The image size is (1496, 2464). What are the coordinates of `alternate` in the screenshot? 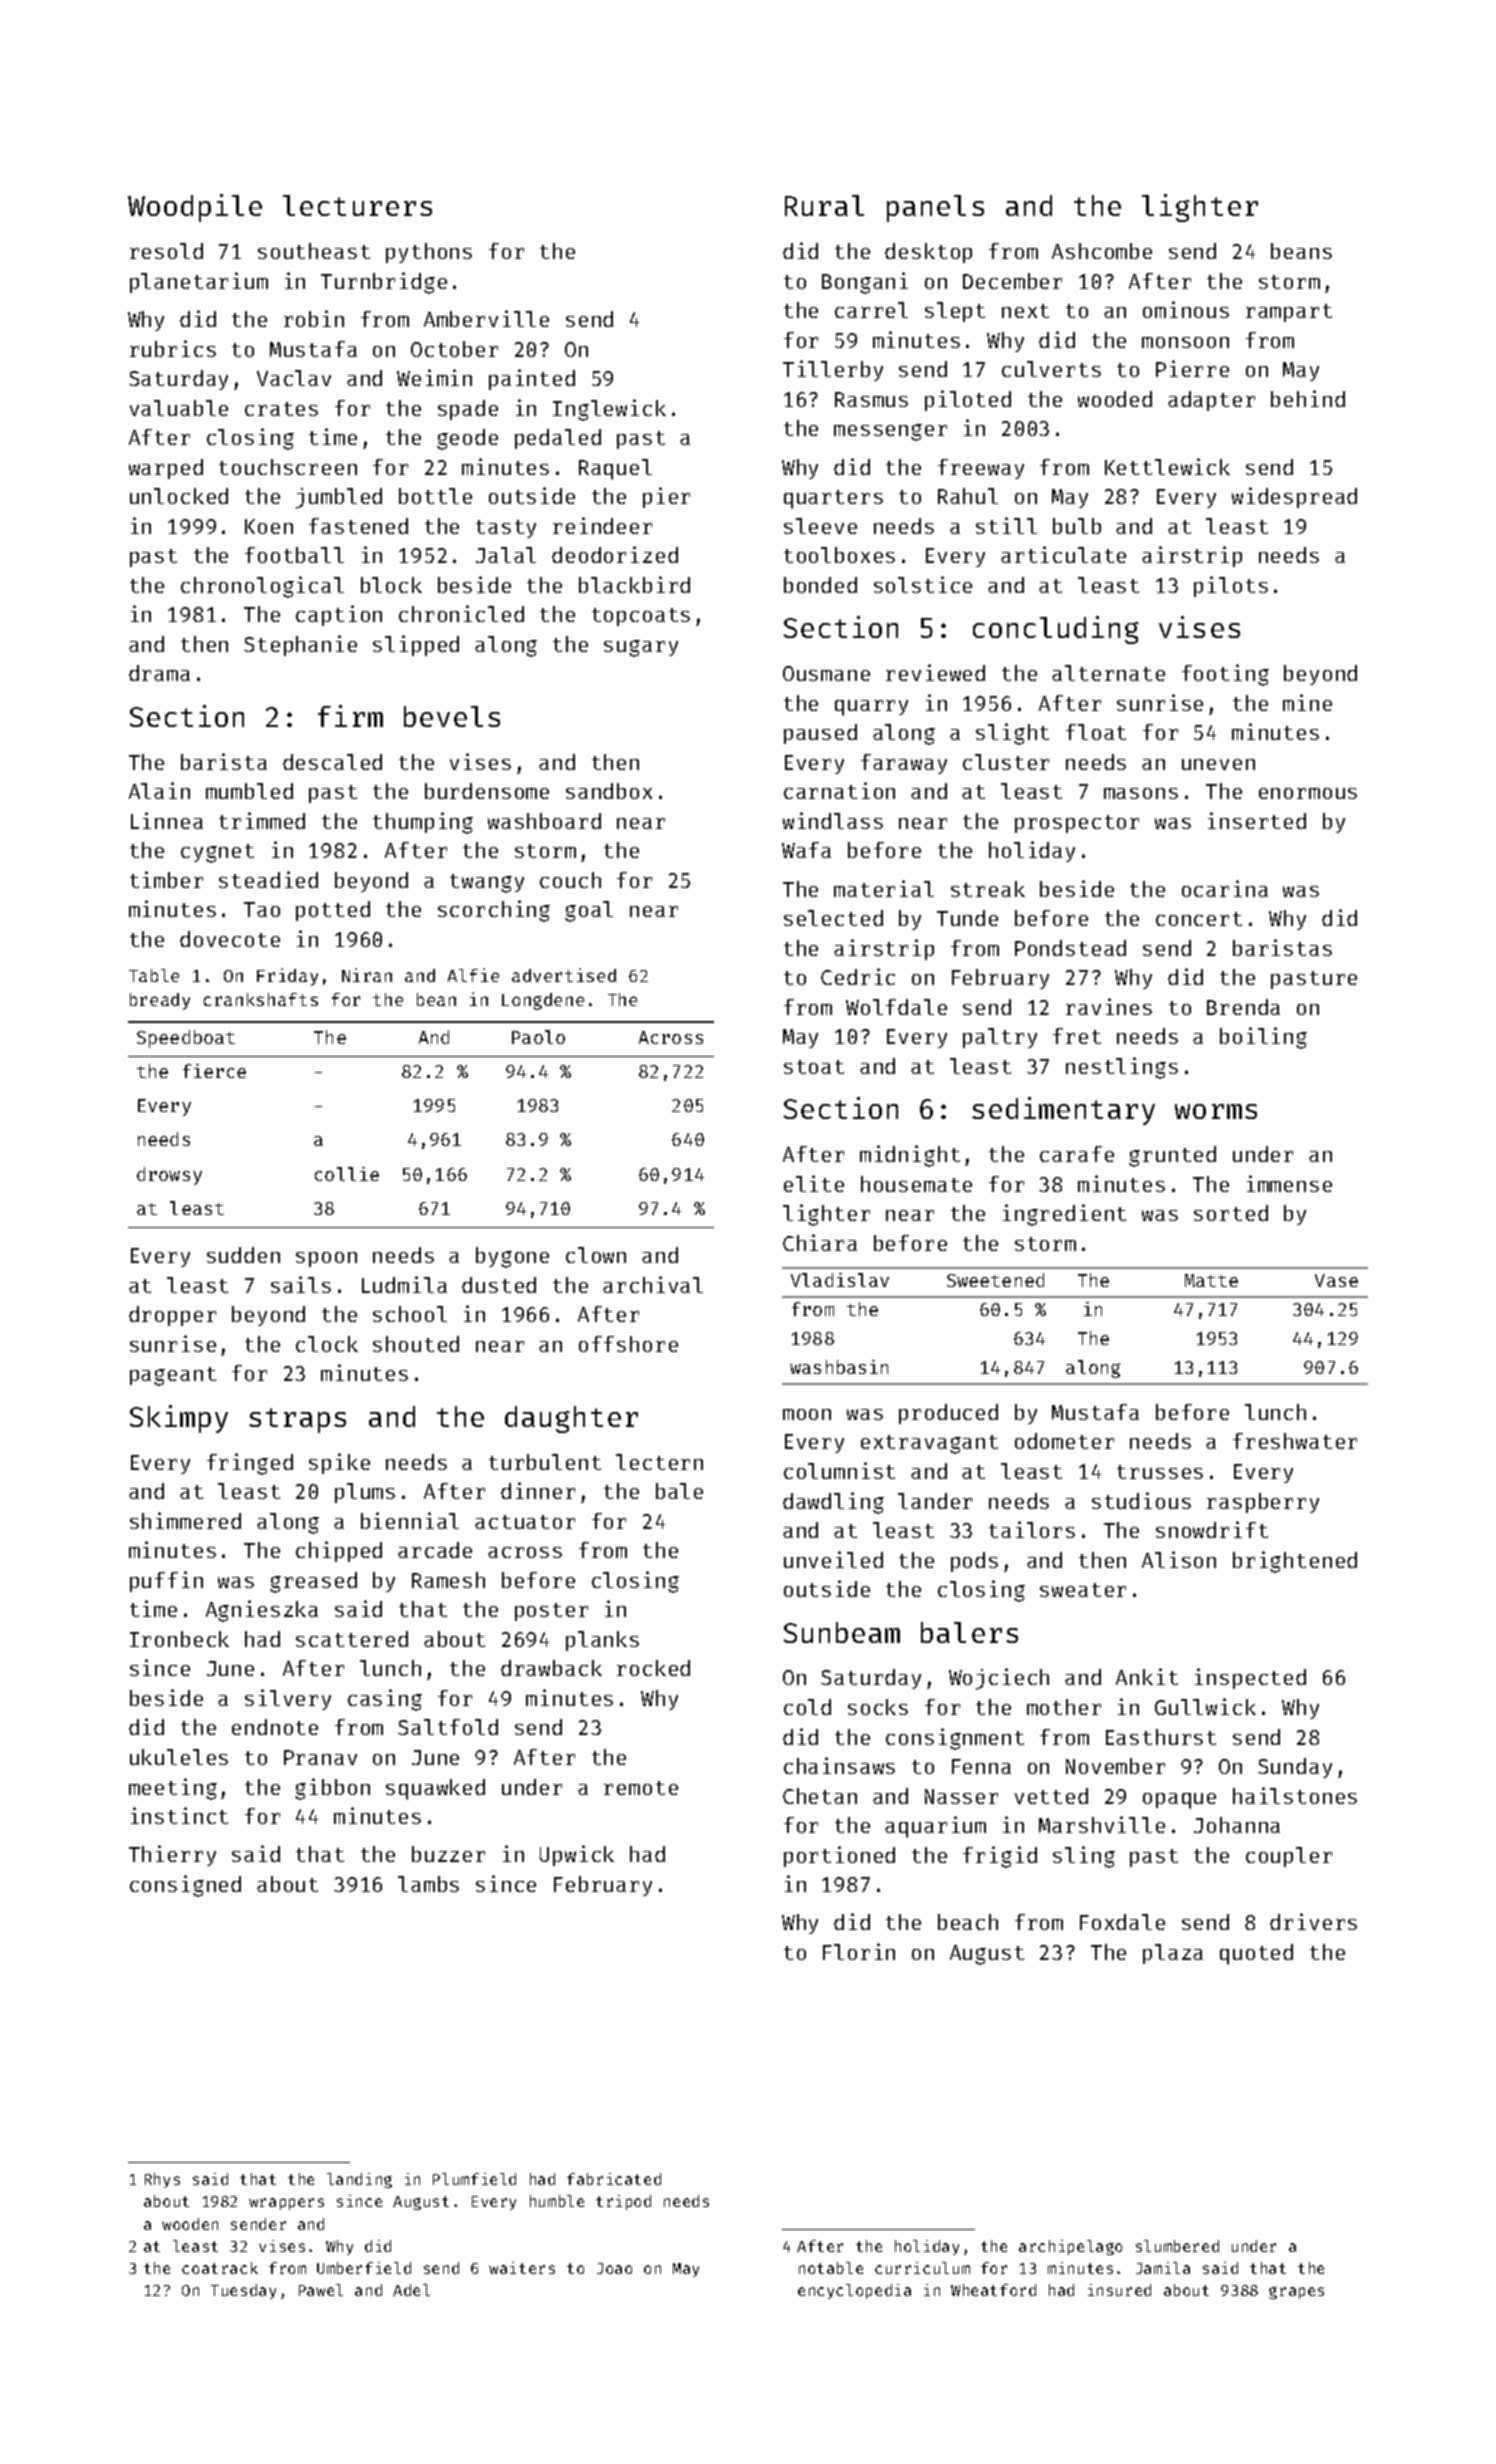 It's located at (1108, 673).
